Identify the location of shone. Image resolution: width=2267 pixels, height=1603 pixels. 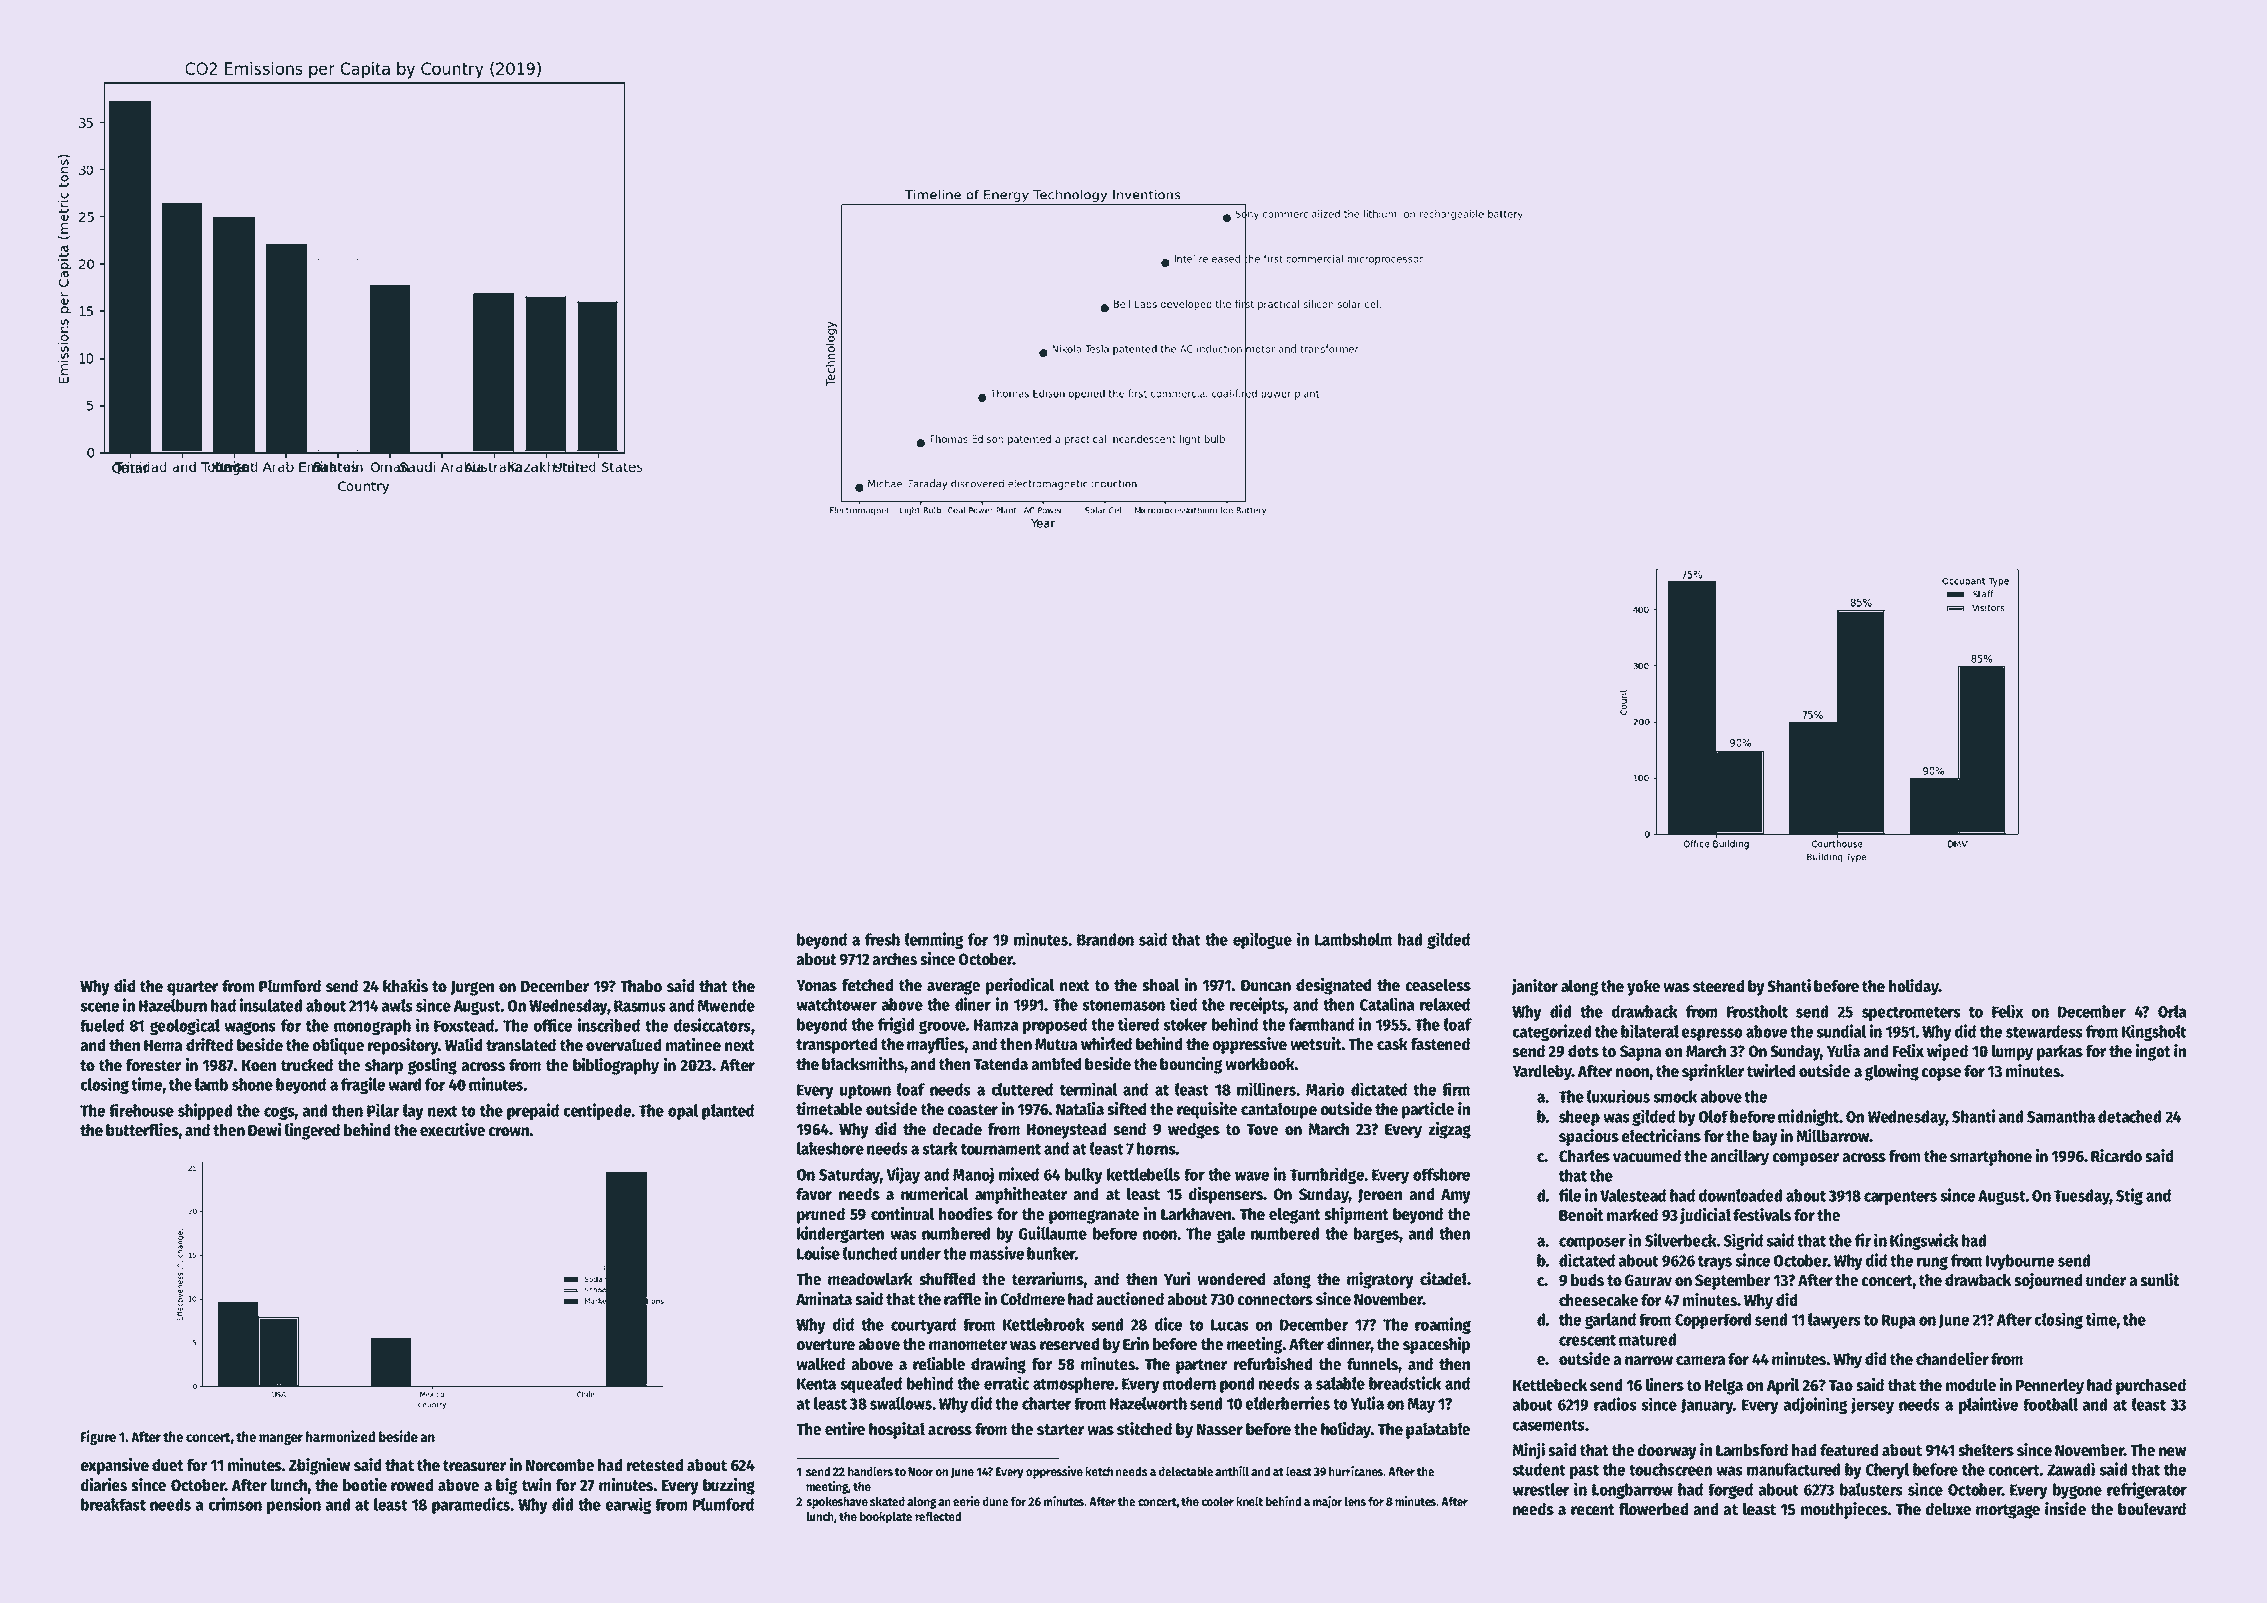
(252, 1084).
